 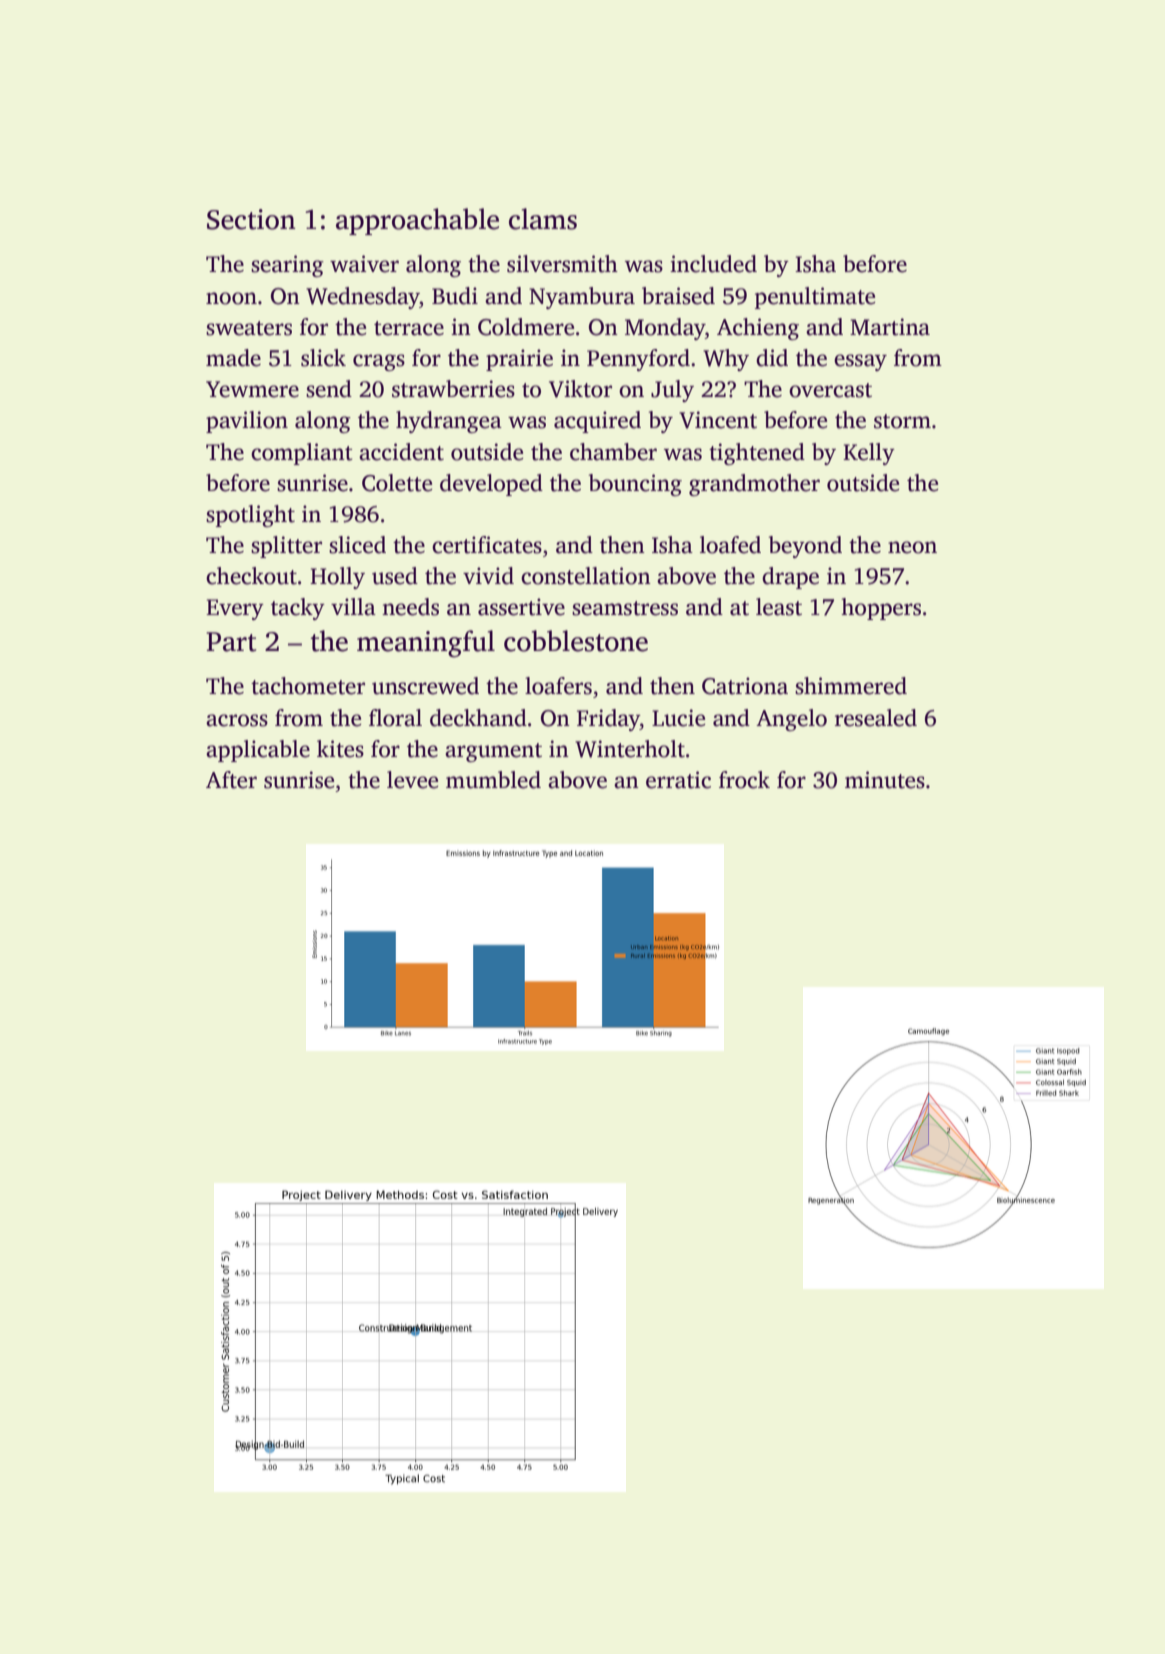 What do you see at coordinates (301, 454) in the screenshot?
I see `compliant` at bounding box center [301, 454].
